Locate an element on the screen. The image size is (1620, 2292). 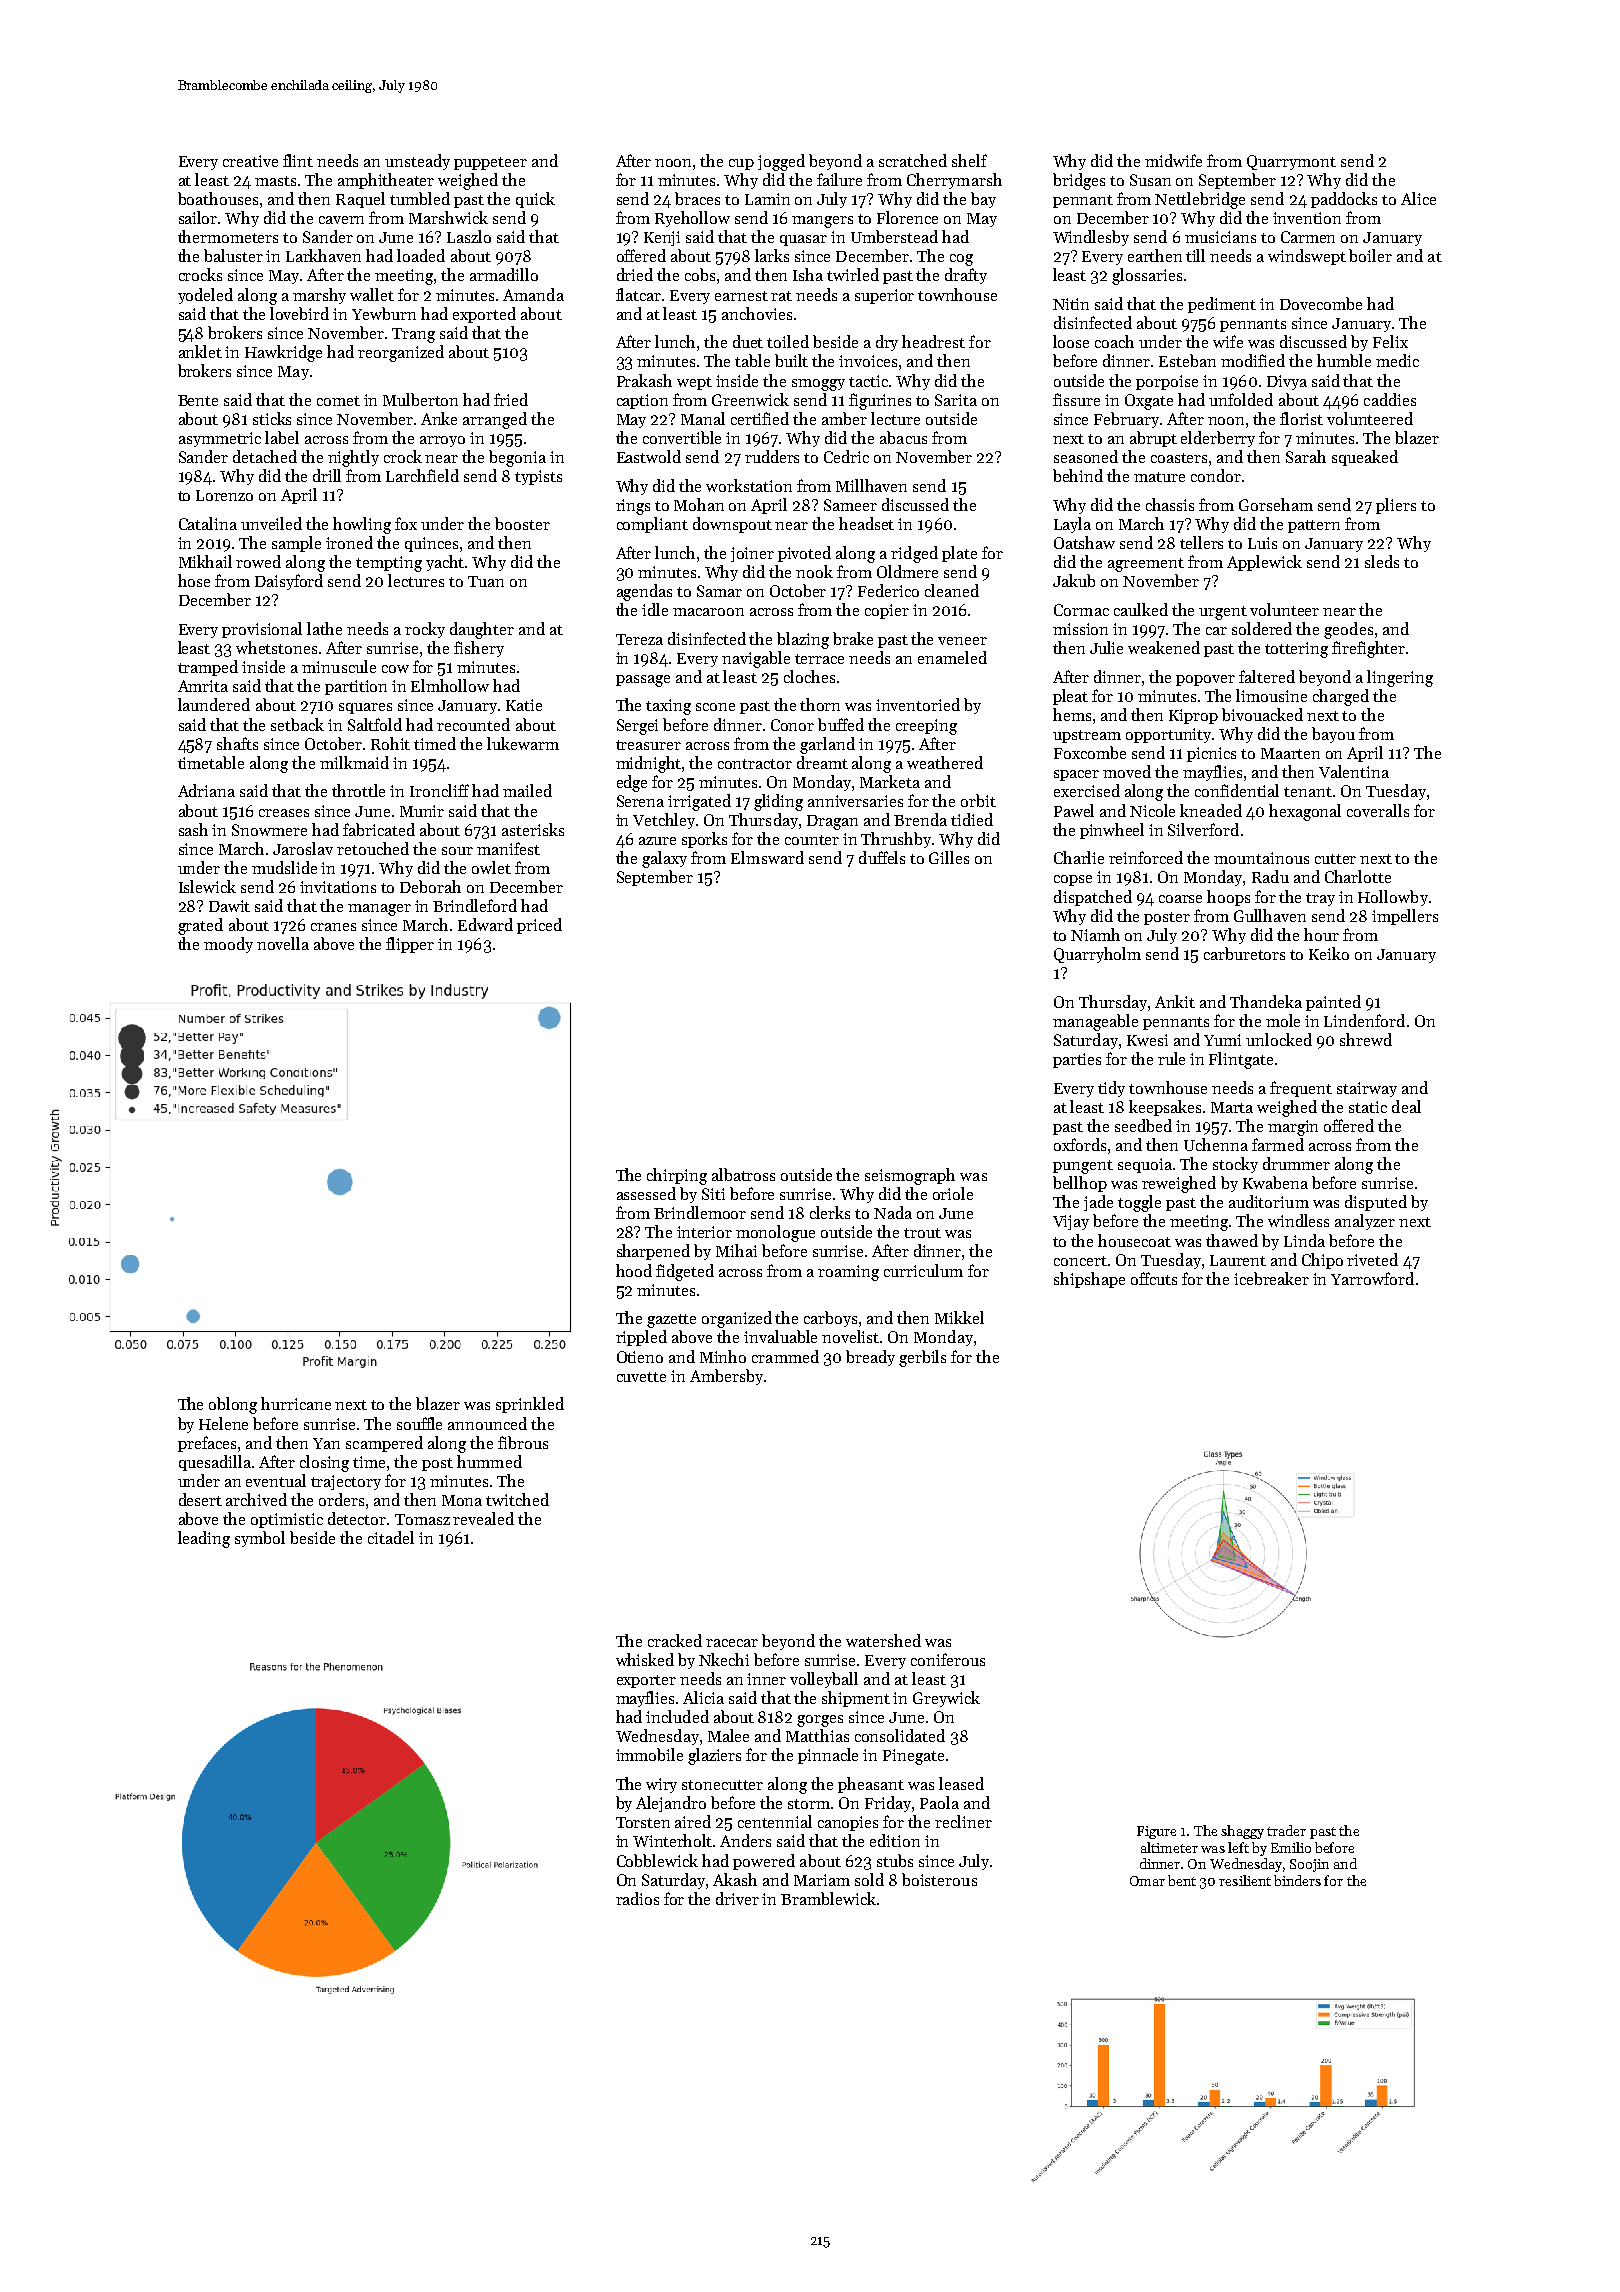
radios is located at coordinates (637, 1898).
